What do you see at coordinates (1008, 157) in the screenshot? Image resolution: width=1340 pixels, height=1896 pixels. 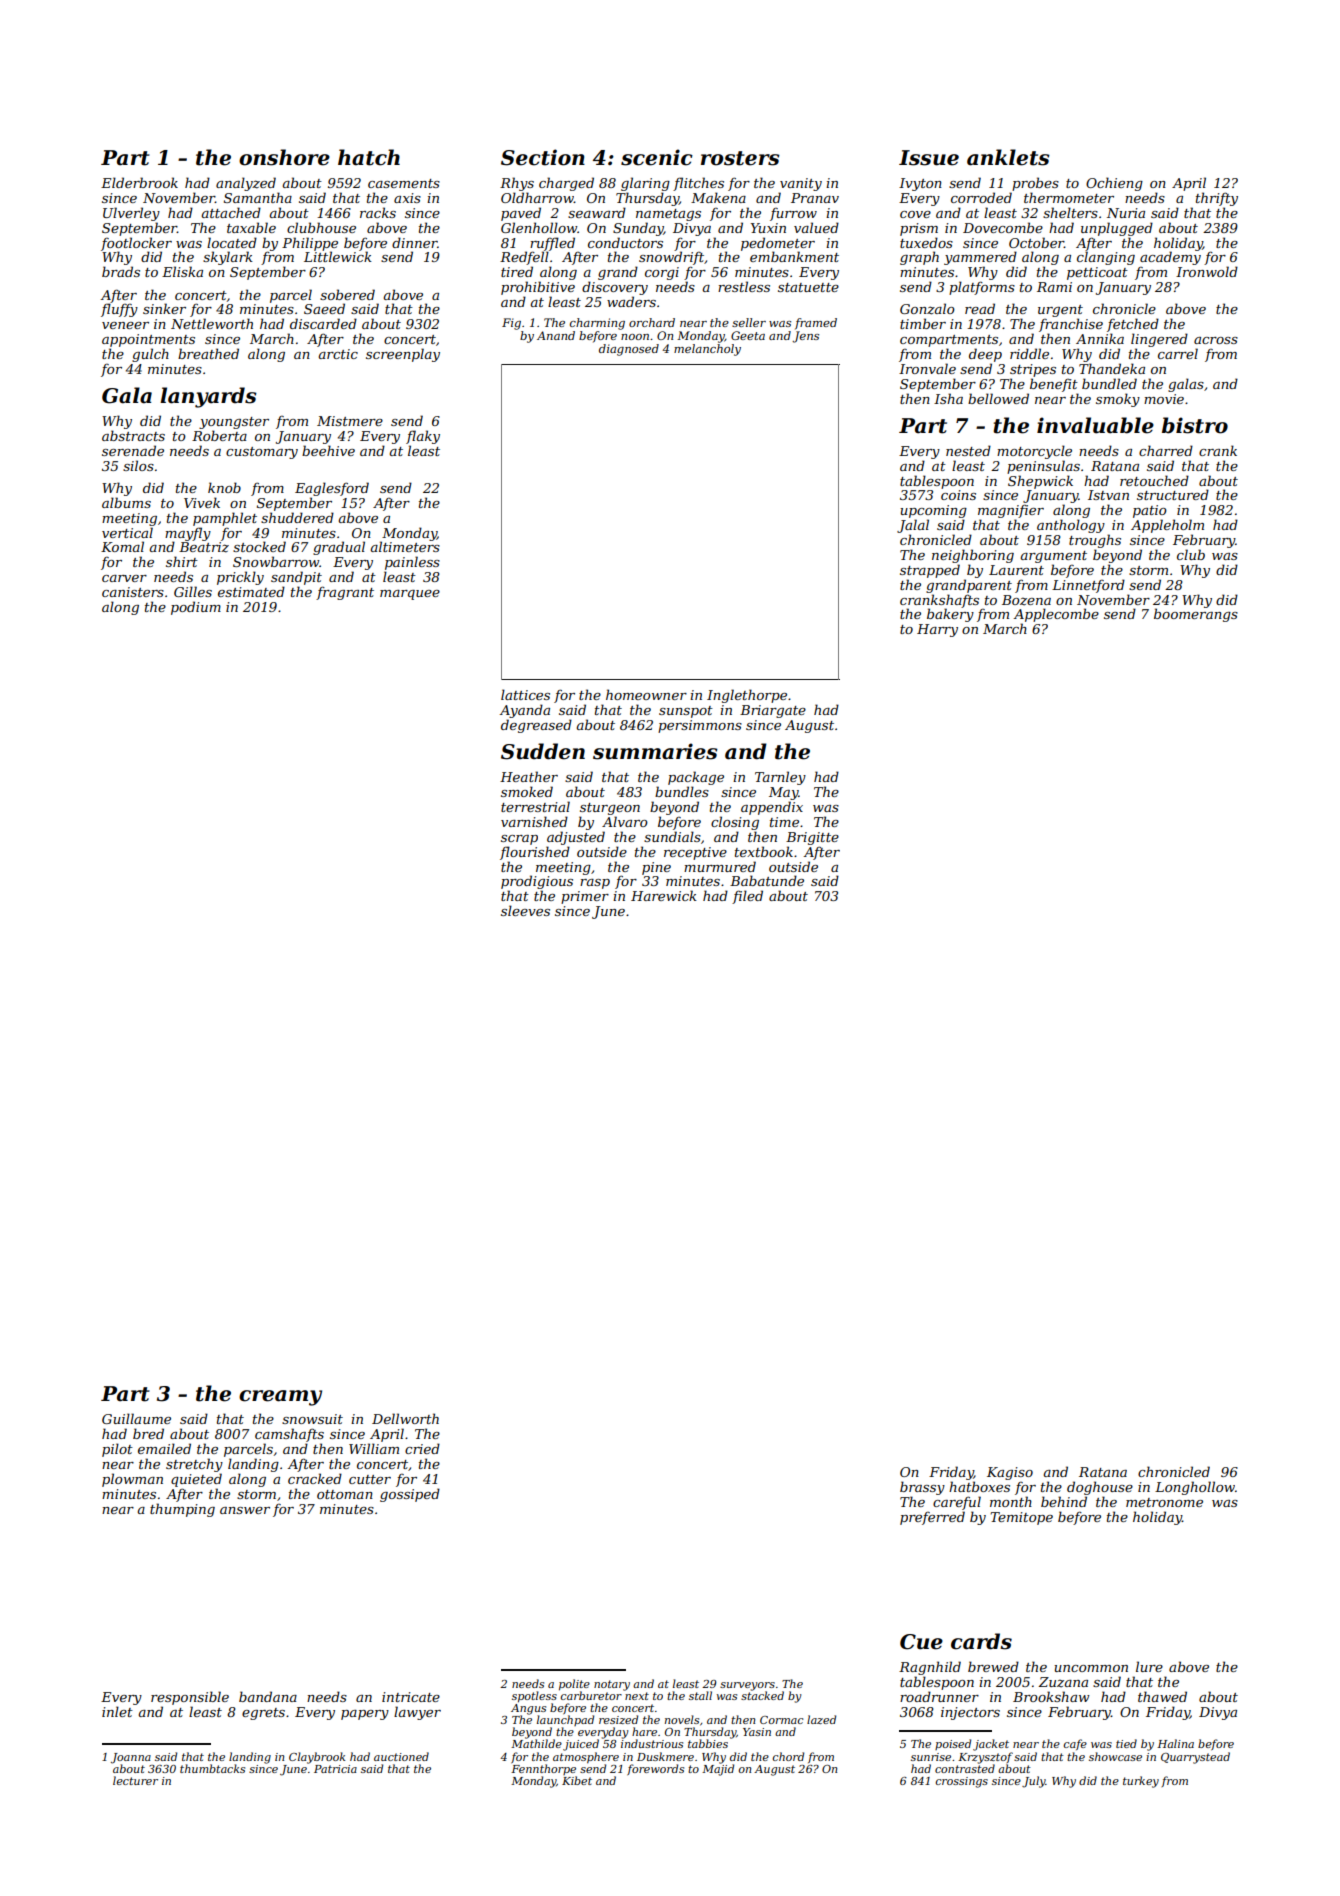 I see `anklets` at bounding box center [1008, 157].
